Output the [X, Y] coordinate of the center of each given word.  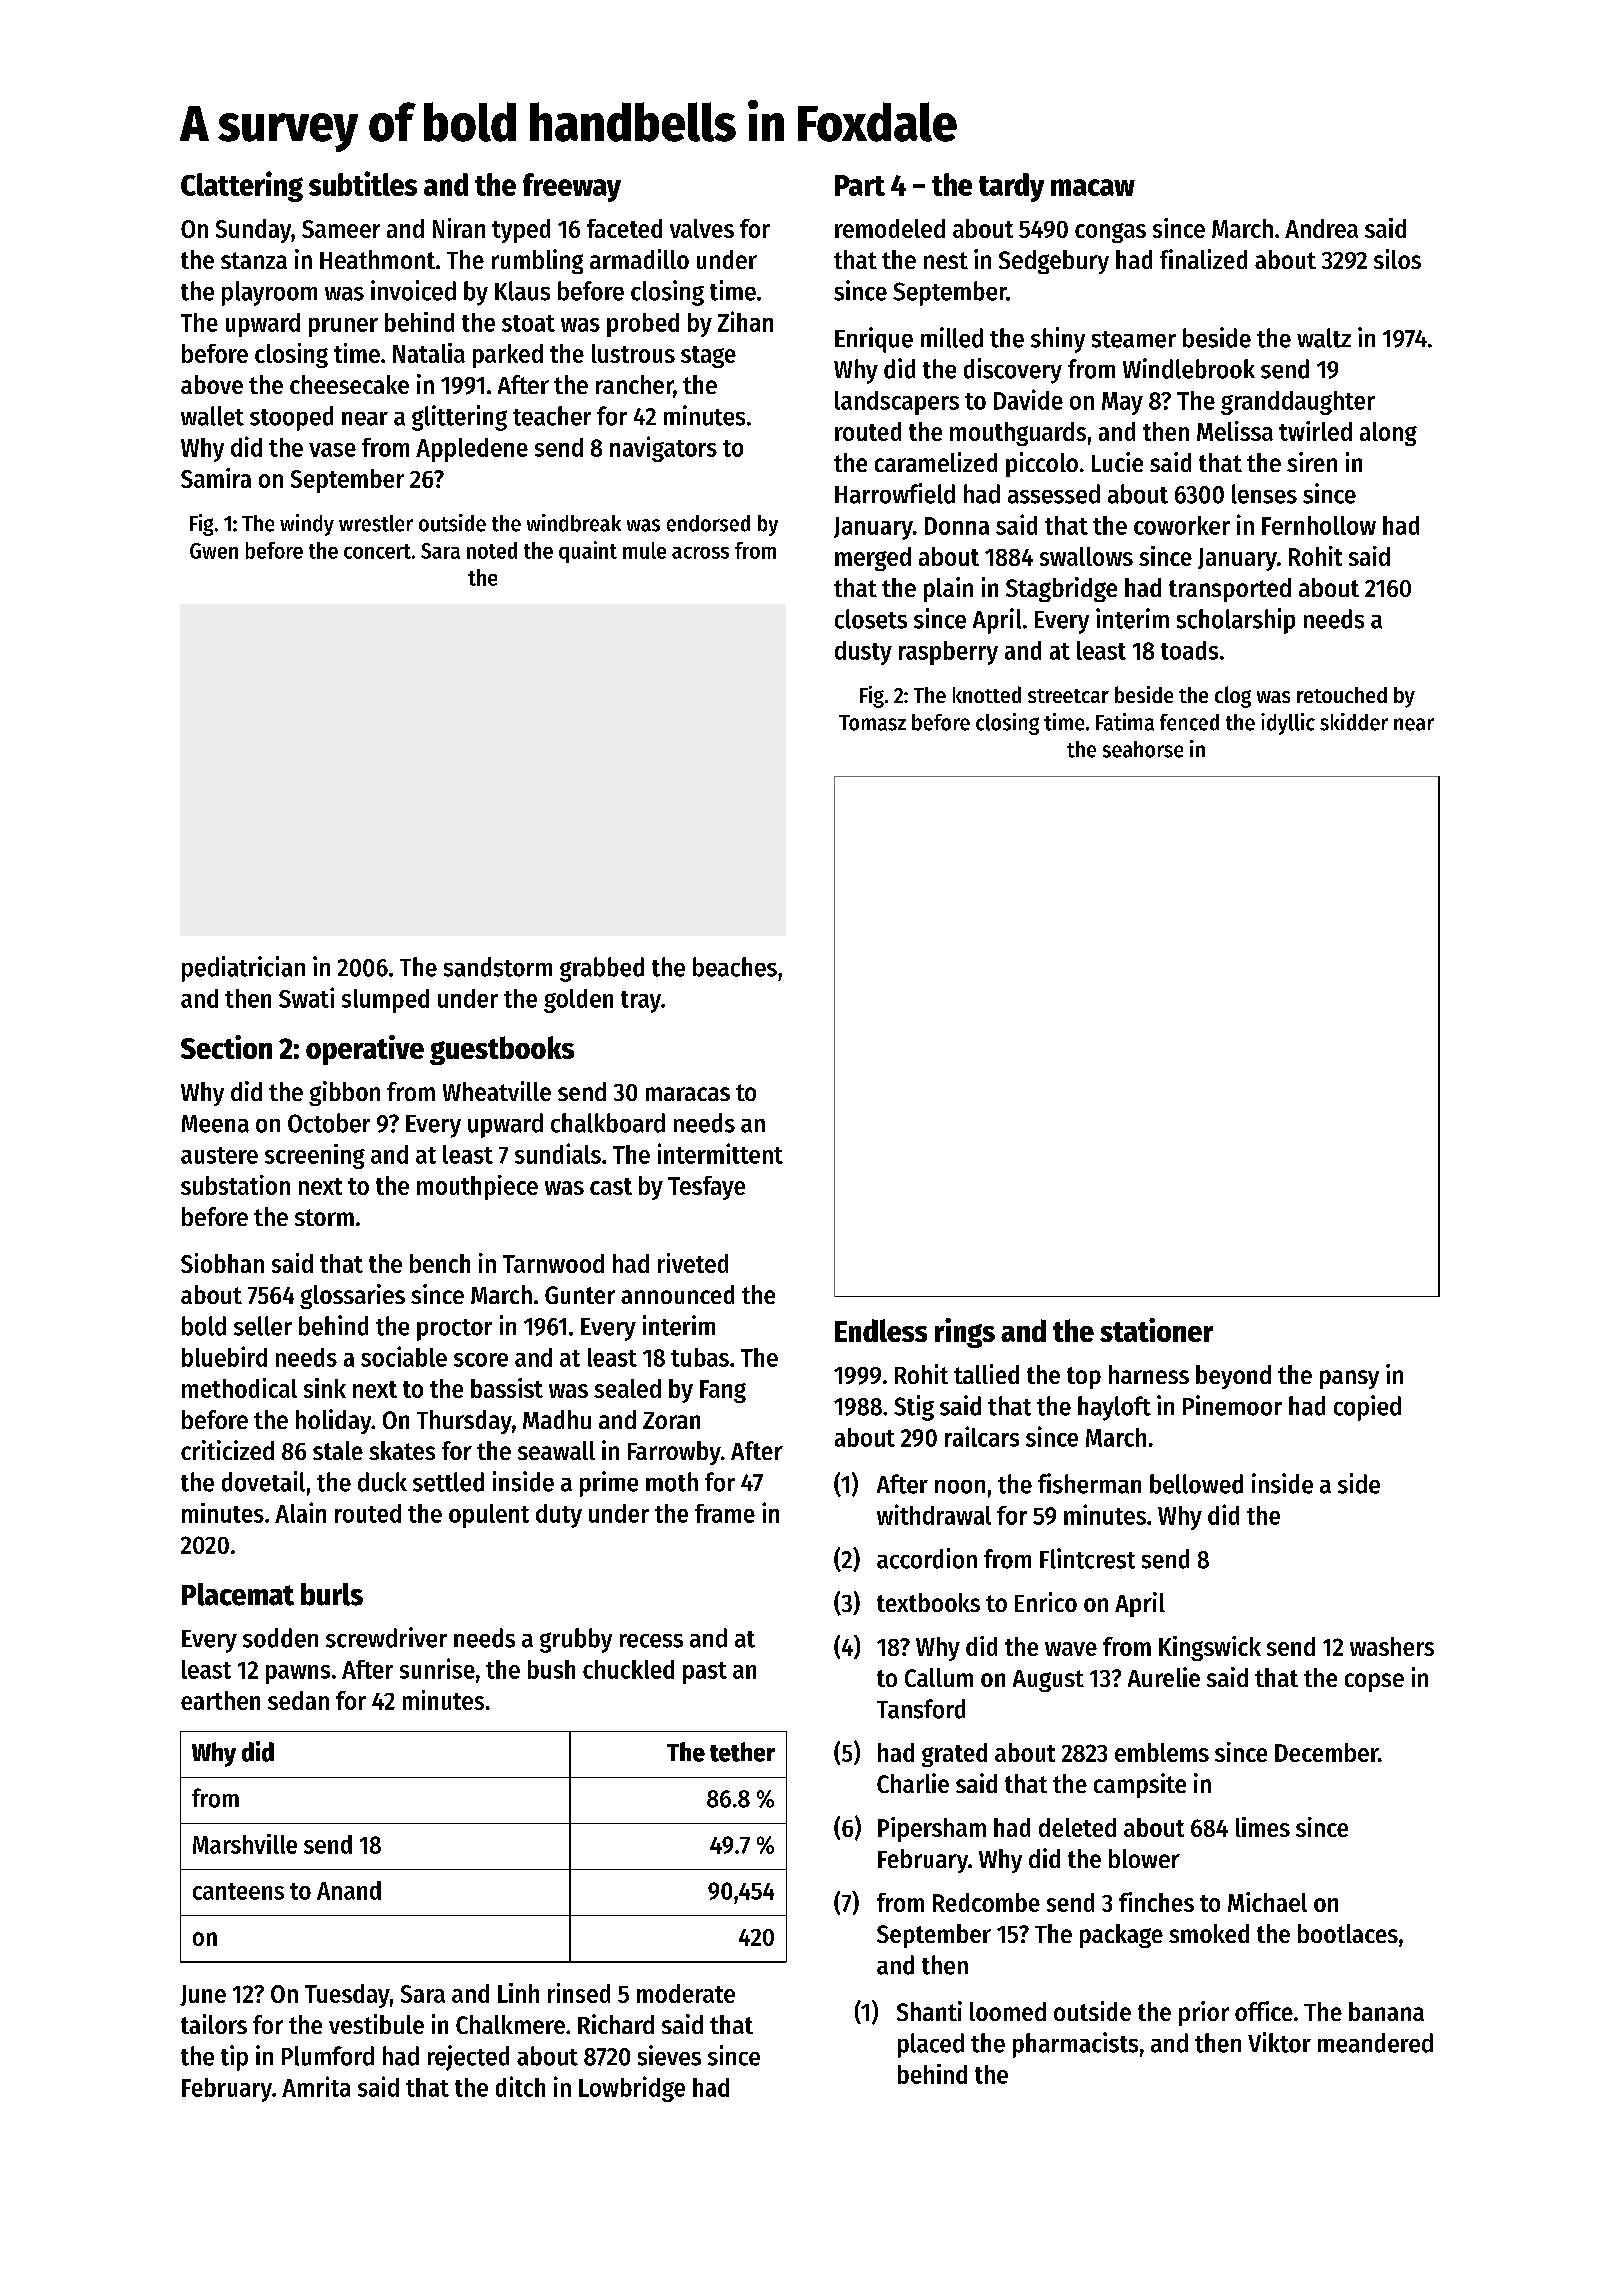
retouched [1342, 695]
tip [234, 2058]
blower [1144, 1858]
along [1388, 434]
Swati [306, 997]
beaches [735, 967]
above [212, 384]
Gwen [214, 551]
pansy [1349, 1379]
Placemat [238, 1594]
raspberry [948, 653]
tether [742, 1752]
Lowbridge [632, 2089]
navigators [663, 449]
